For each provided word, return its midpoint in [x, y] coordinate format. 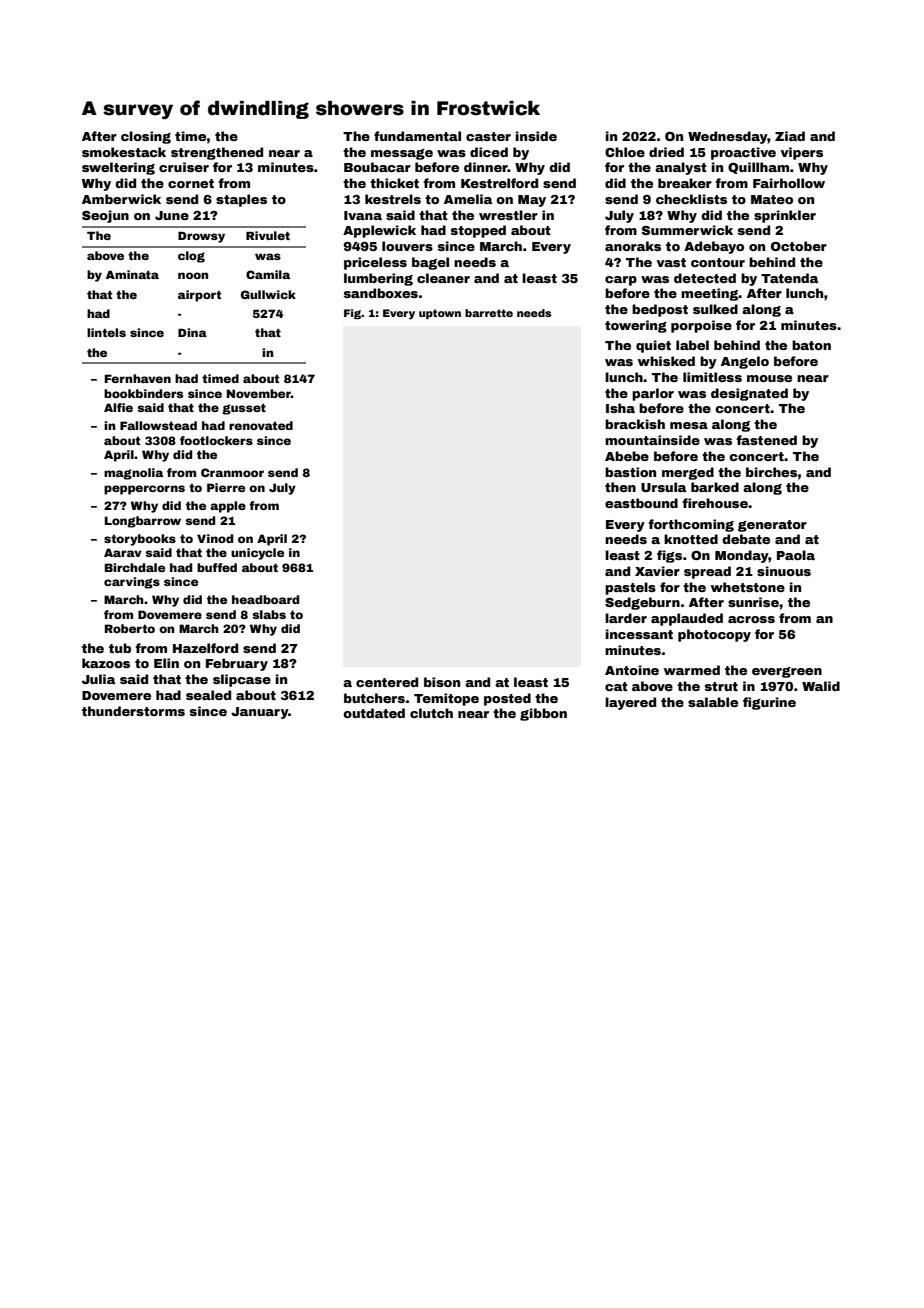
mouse [769, 378]
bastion [630, 472]
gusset [244, 409]
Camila [268, 274]
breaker [685, 183]
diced [489, 152]
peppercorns [144, 490]
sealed [208, 695]
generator [772, 526]
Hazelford [205, 648]
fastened [766, 440]
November [259, 393]
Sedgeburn [642, 603]
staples [241, 200]
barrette [489, 313]
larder [626, 618]
